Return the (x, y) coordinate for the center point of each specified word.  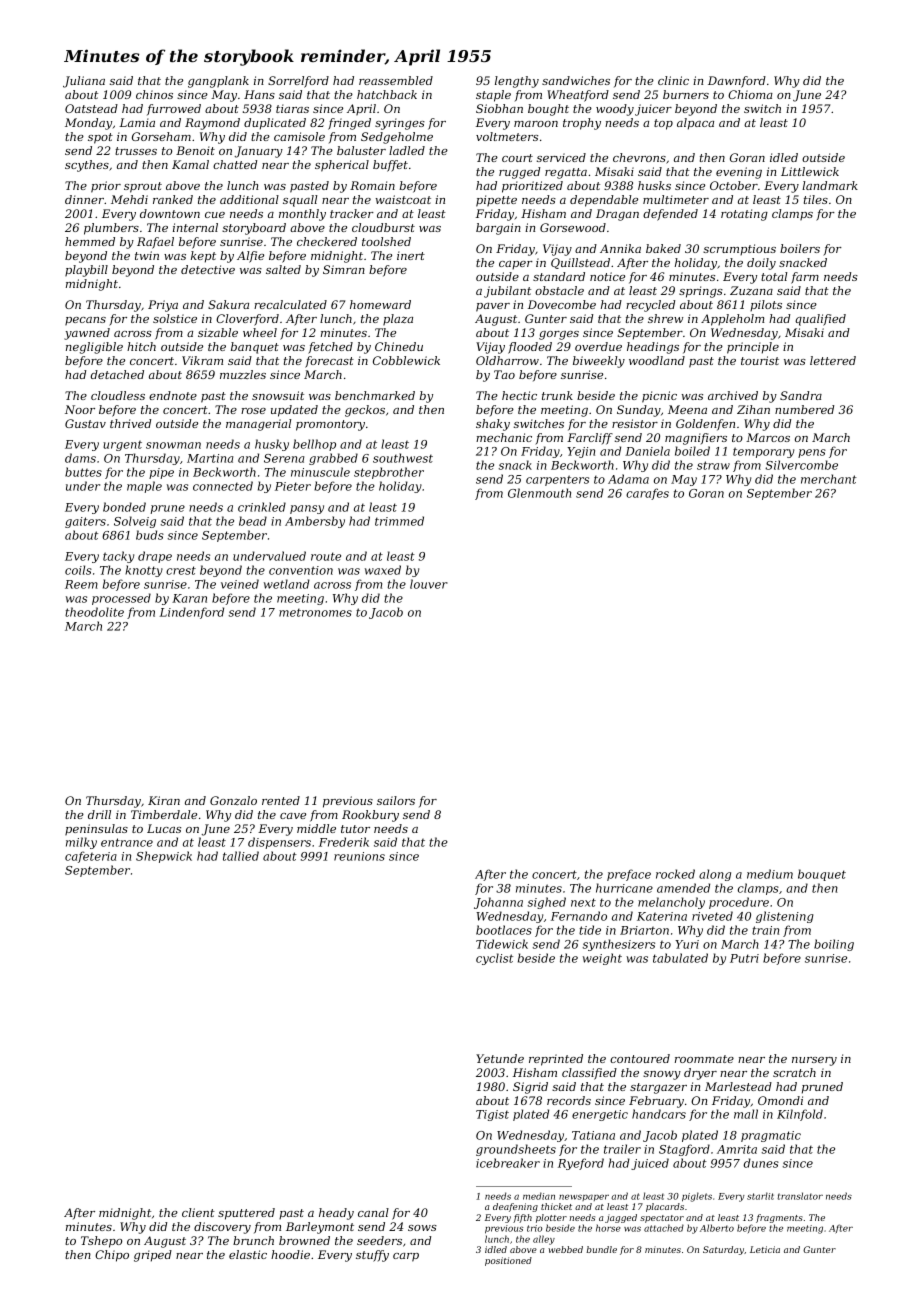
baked (663, 248)
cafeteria (91, 857)
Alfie (250, 257)
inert (411, 255)
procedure (739, 903)
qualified (820, 320)
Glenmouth (539, 493)
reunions (359, 856)
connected (223, 486)
